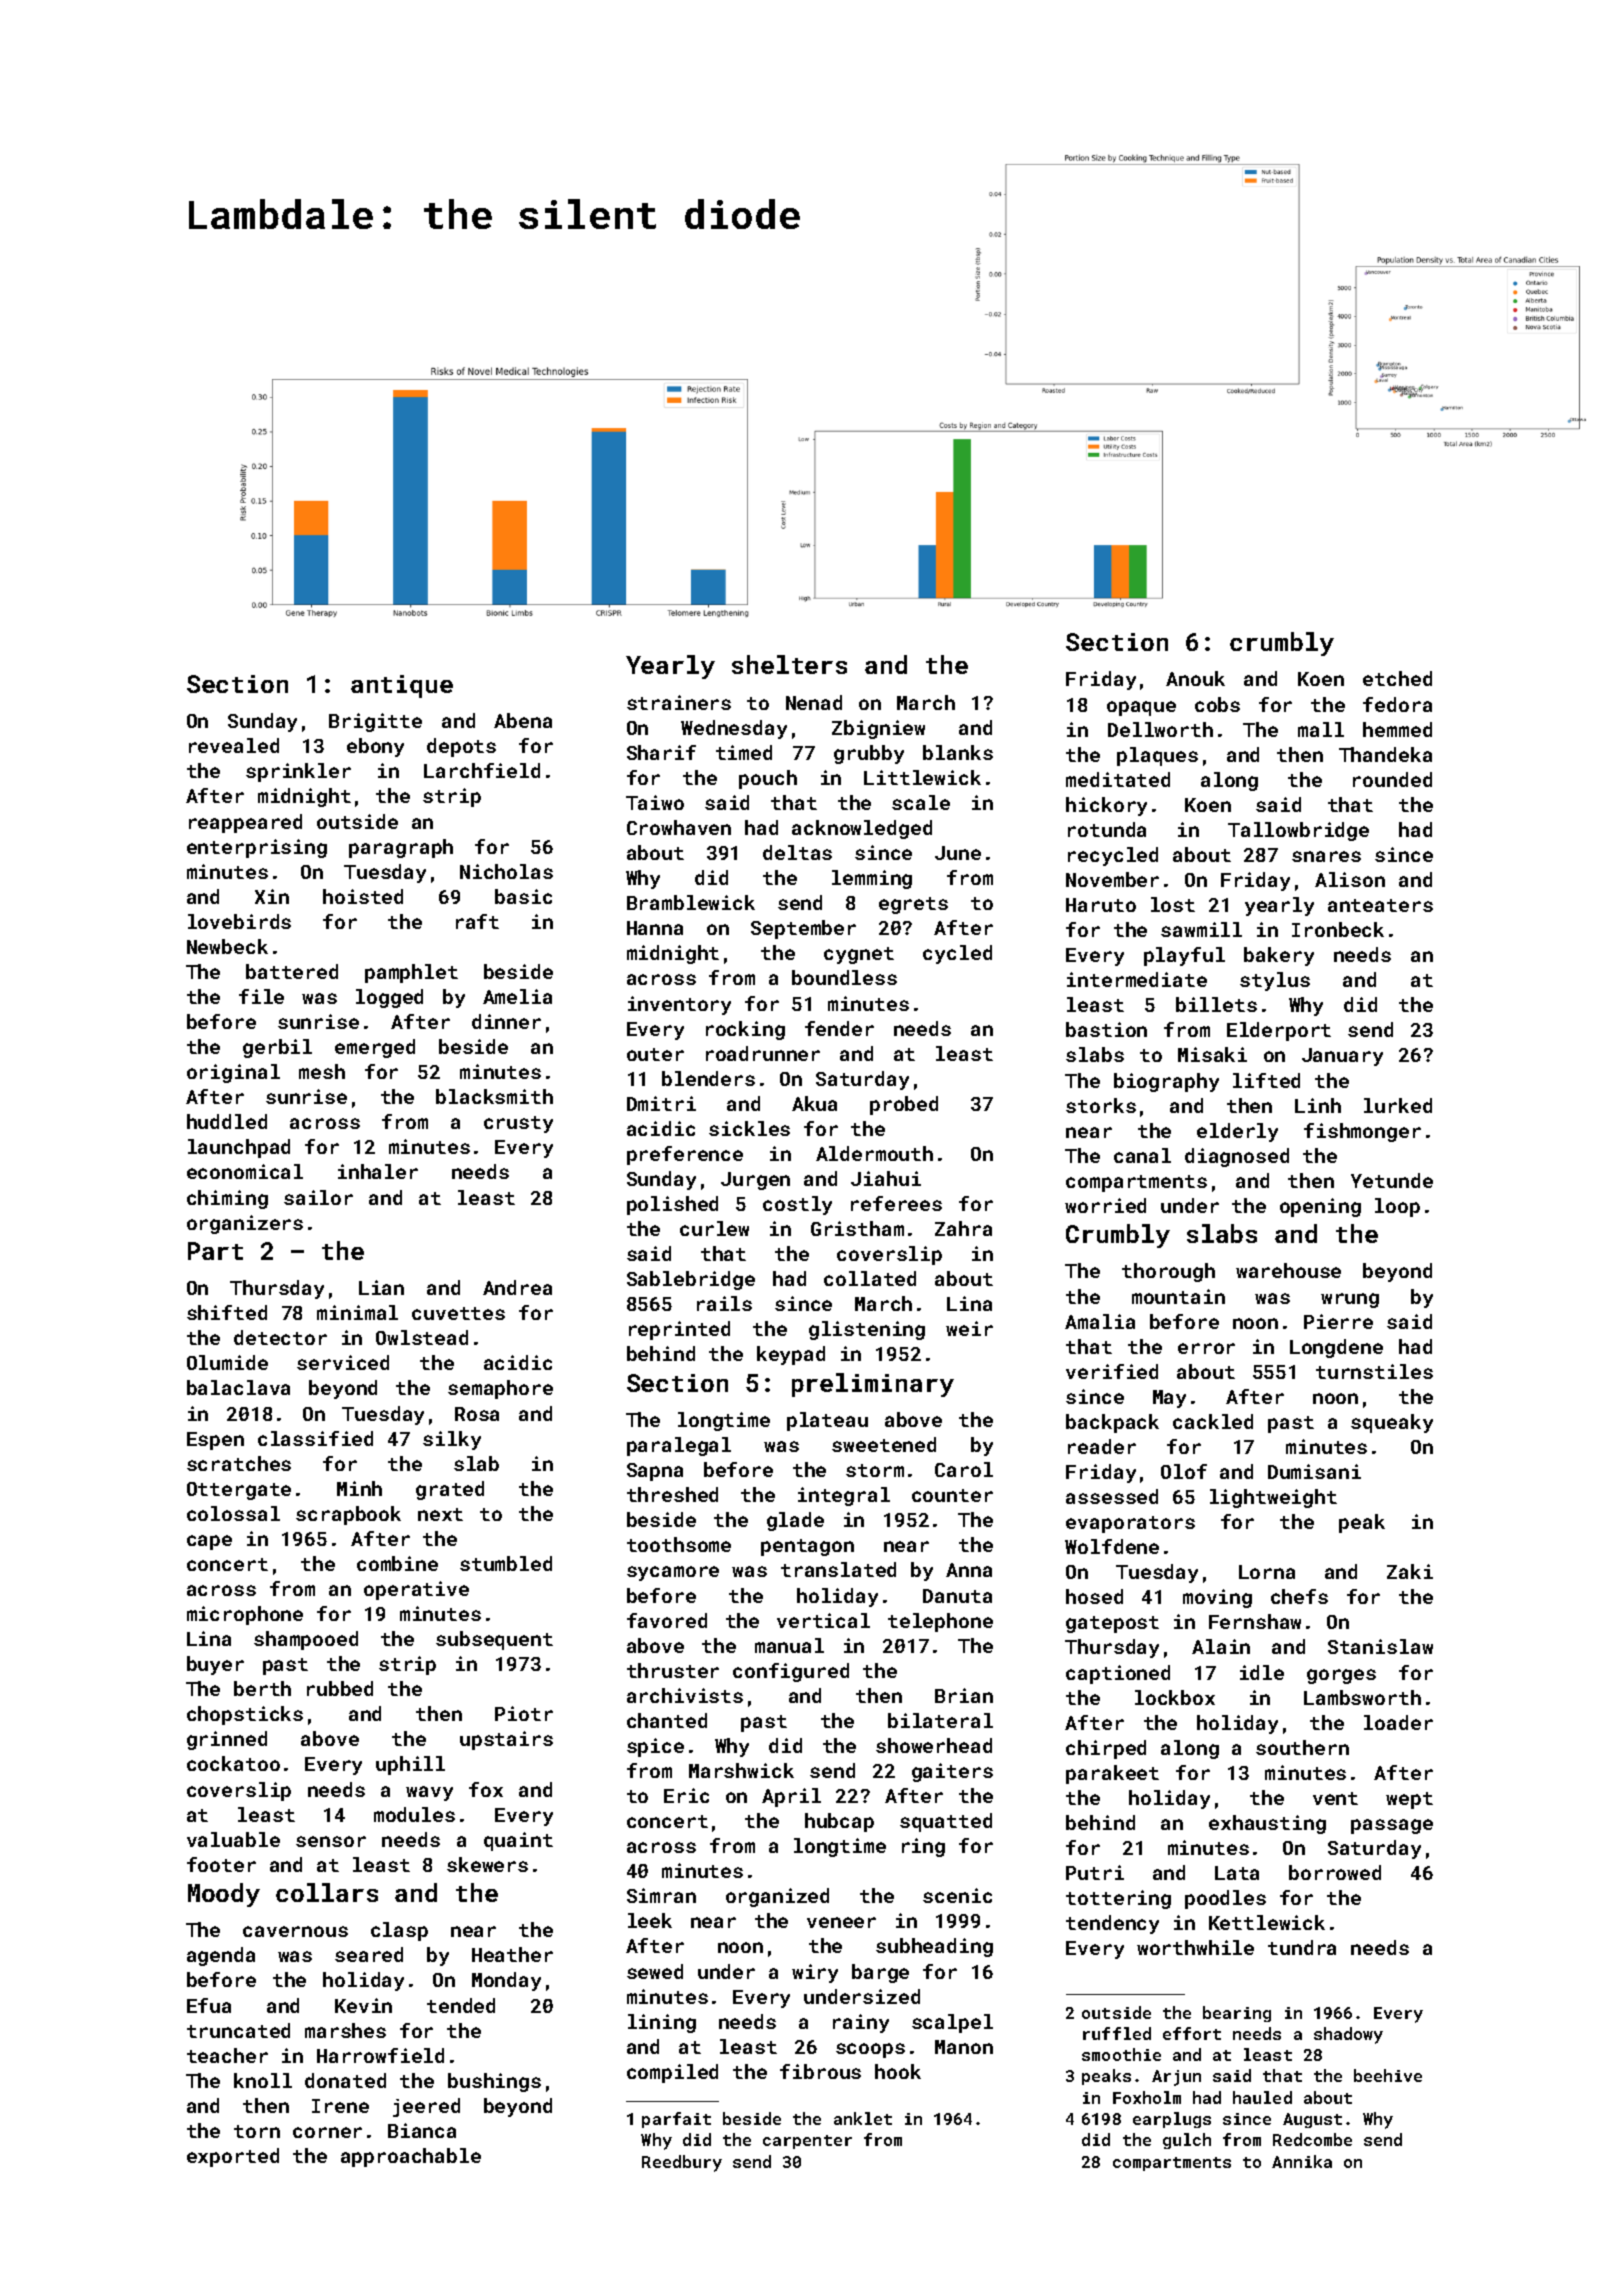 The height and width of the page is (2292, 1620). What do you see at coordinates (1397, 678) in the page?
I see `etched` at bounding box center [1397, 678].
